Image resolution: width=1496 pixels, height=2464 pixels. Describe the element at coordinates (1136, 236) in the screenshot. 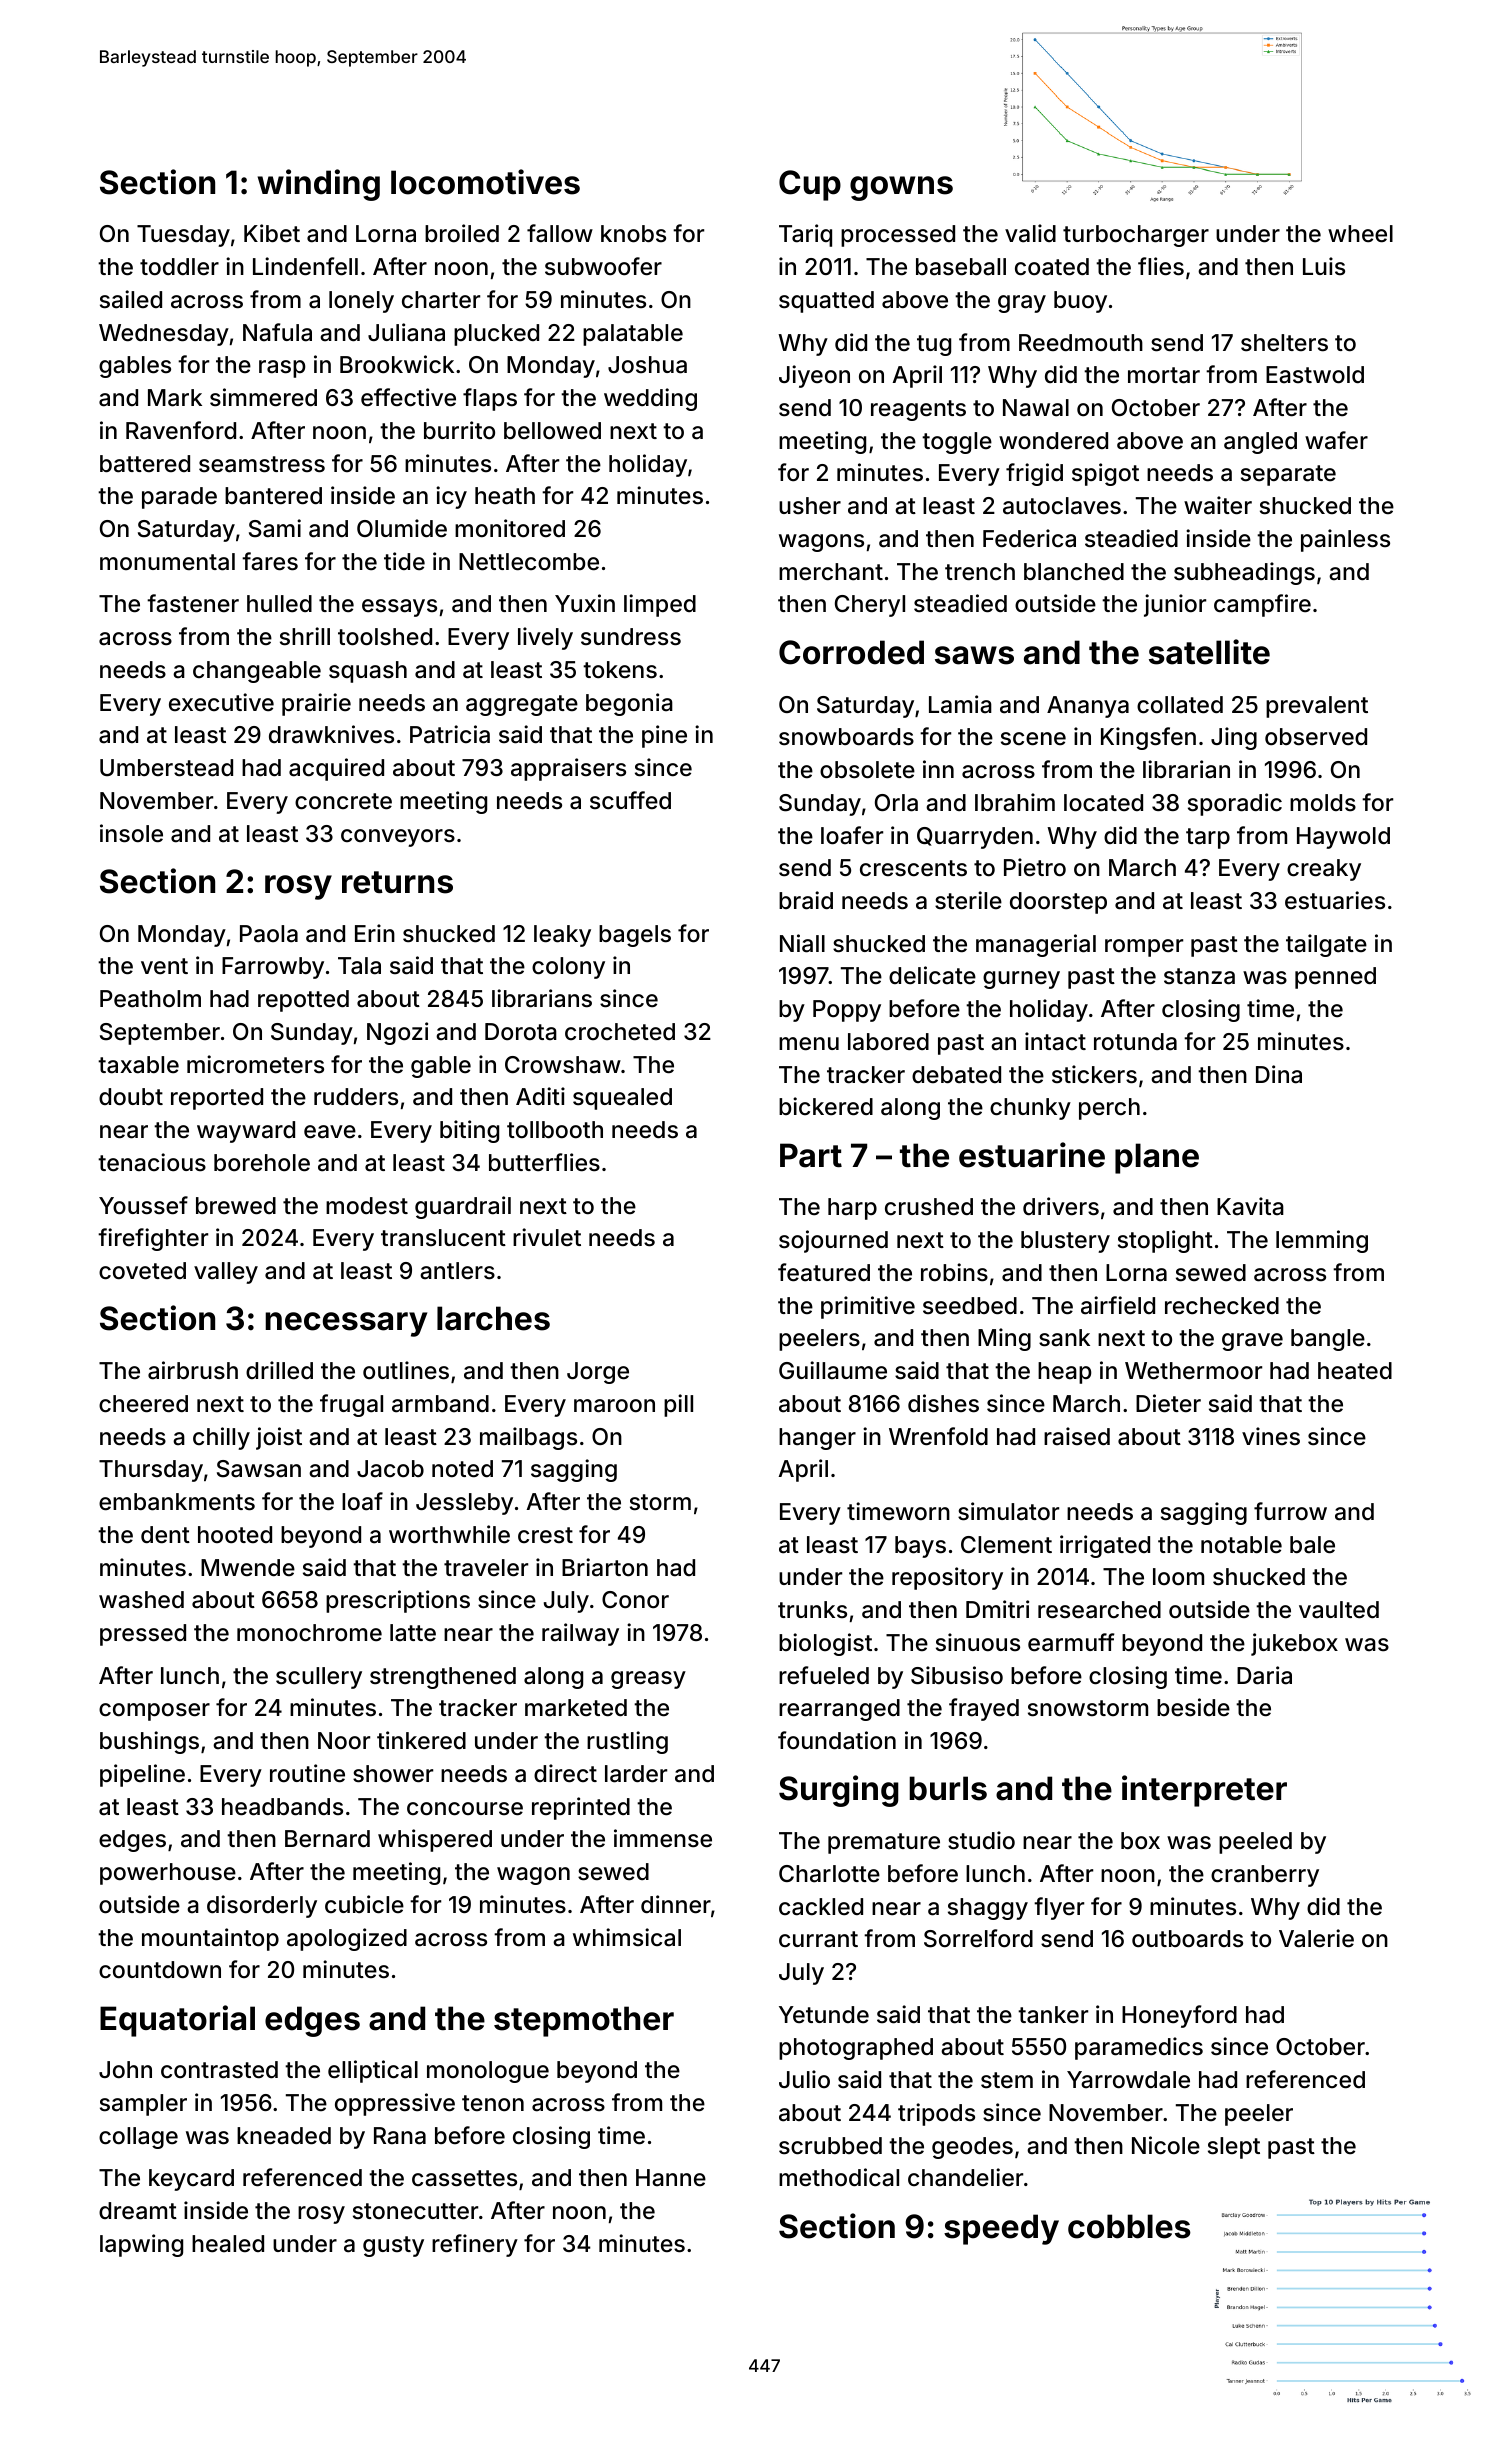

I see `turbocharger` at that location.
